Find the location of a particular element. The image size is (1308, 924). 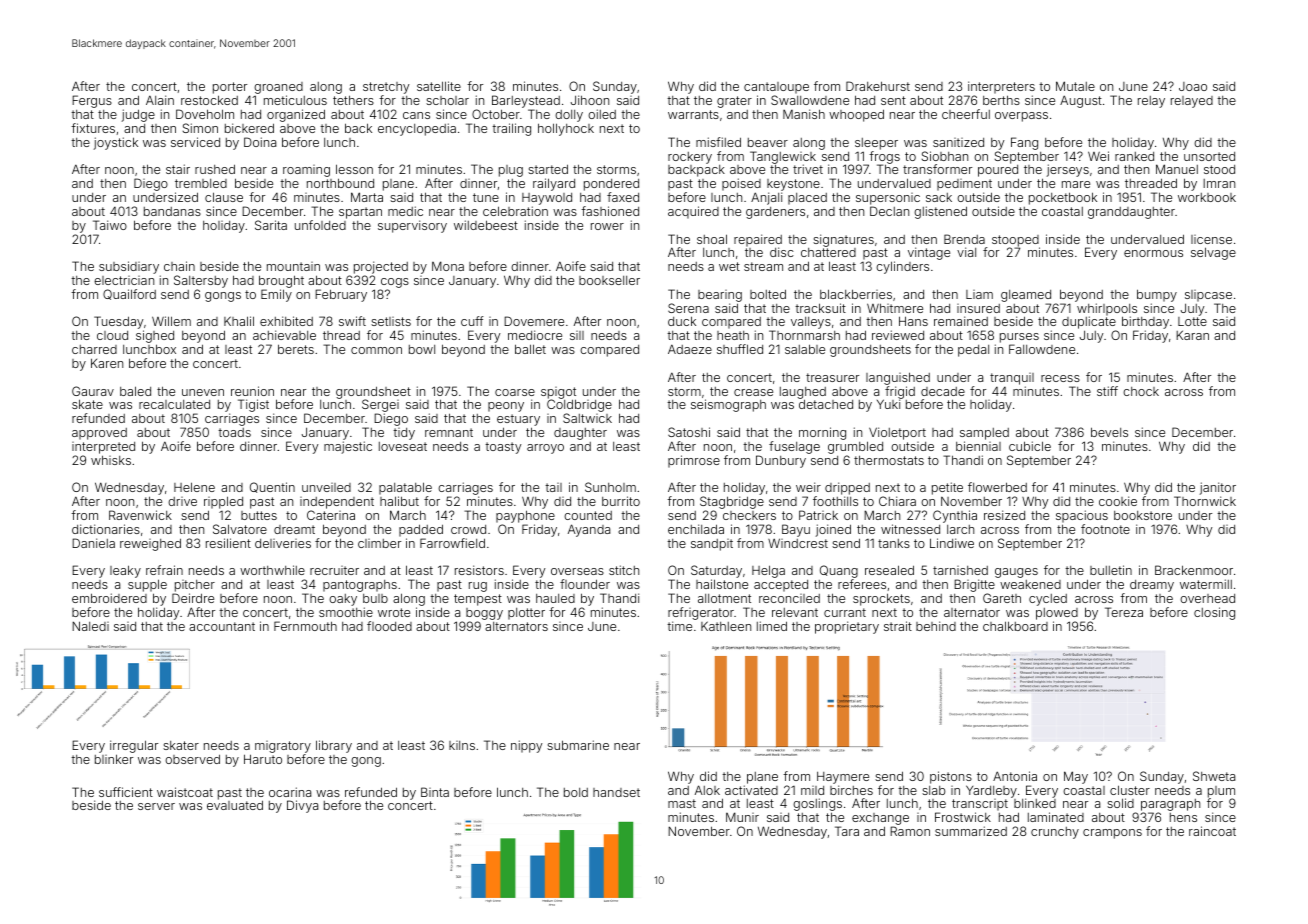

Joao is located at coordinates (1193, 86).
